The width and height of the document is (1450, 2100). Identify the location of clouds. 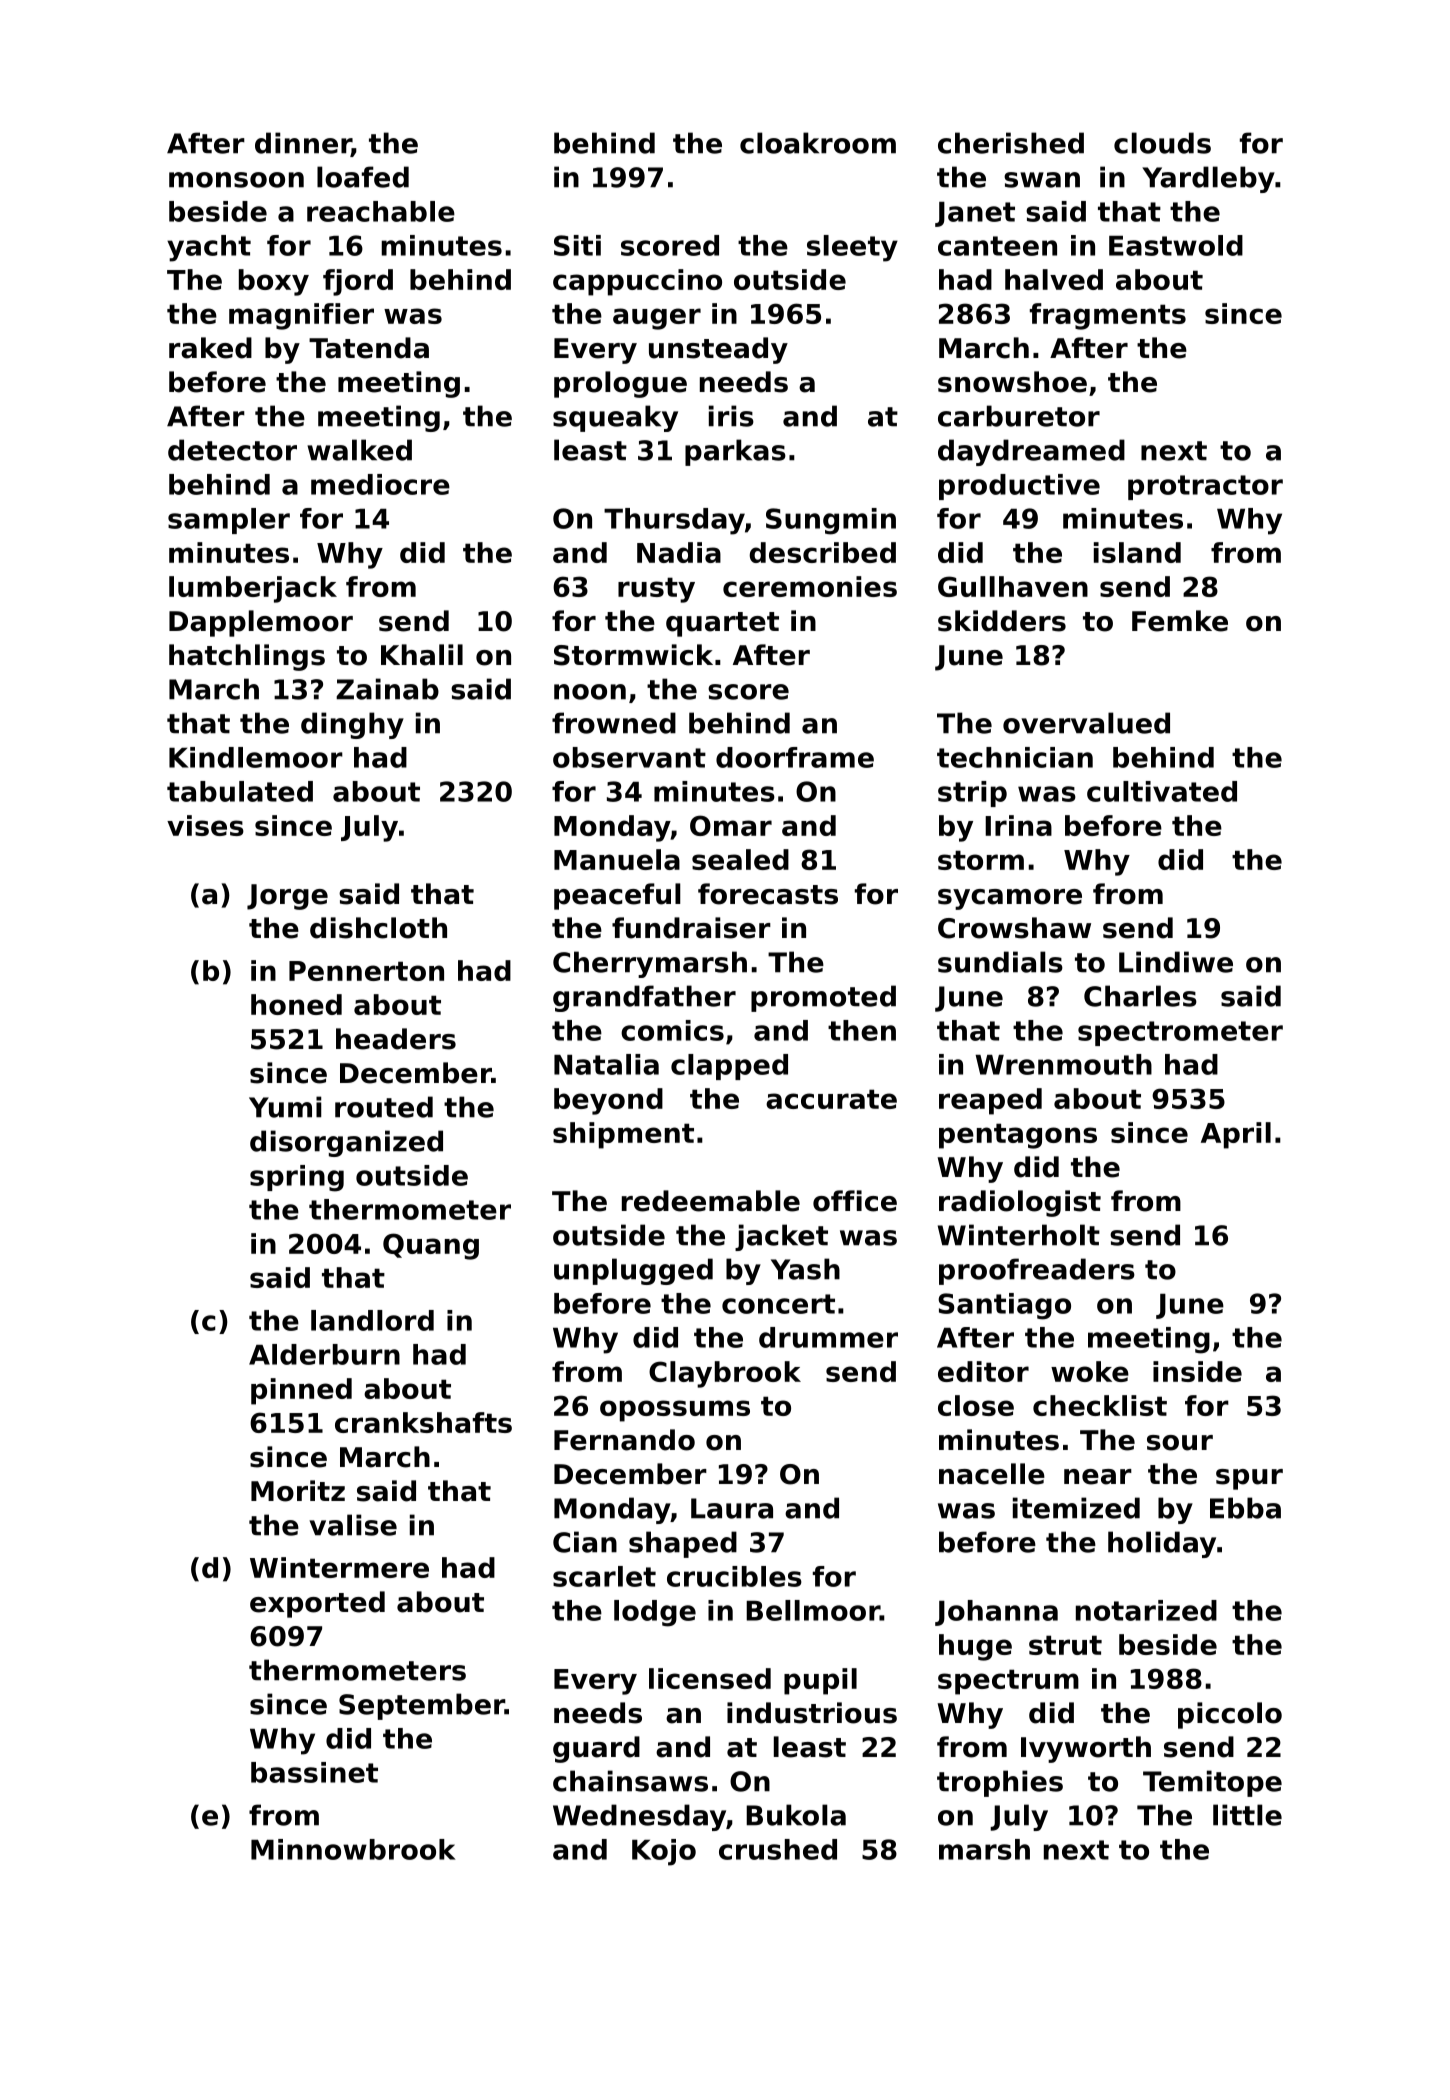
(1162, 143).
